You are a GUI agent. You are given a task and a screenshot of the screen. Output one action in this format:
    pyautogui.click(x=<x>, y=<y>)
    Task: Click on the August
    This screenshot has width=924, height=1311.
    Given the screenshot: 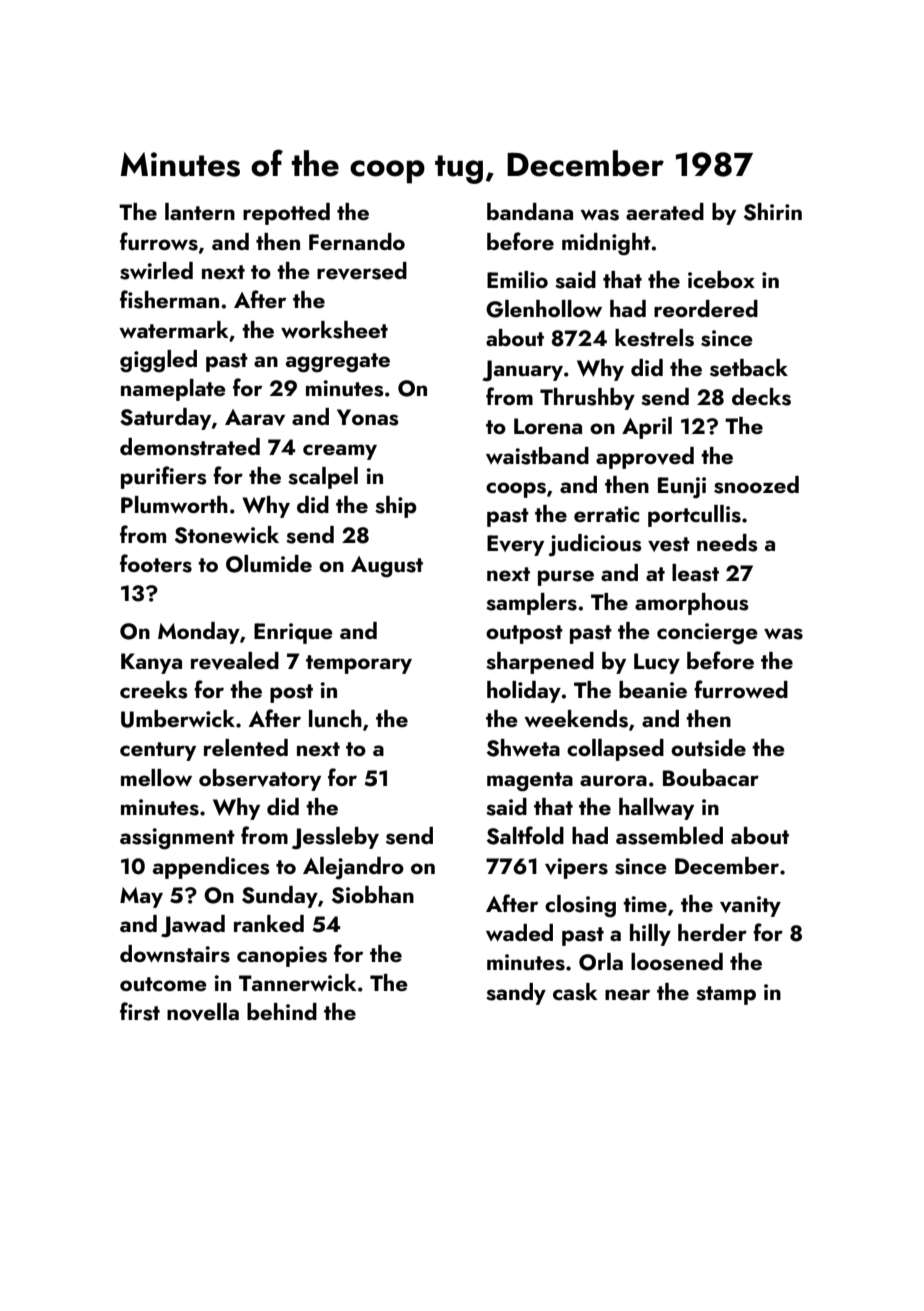 What is the action you would take?
    pyautogui.click(x=387, y=567)
